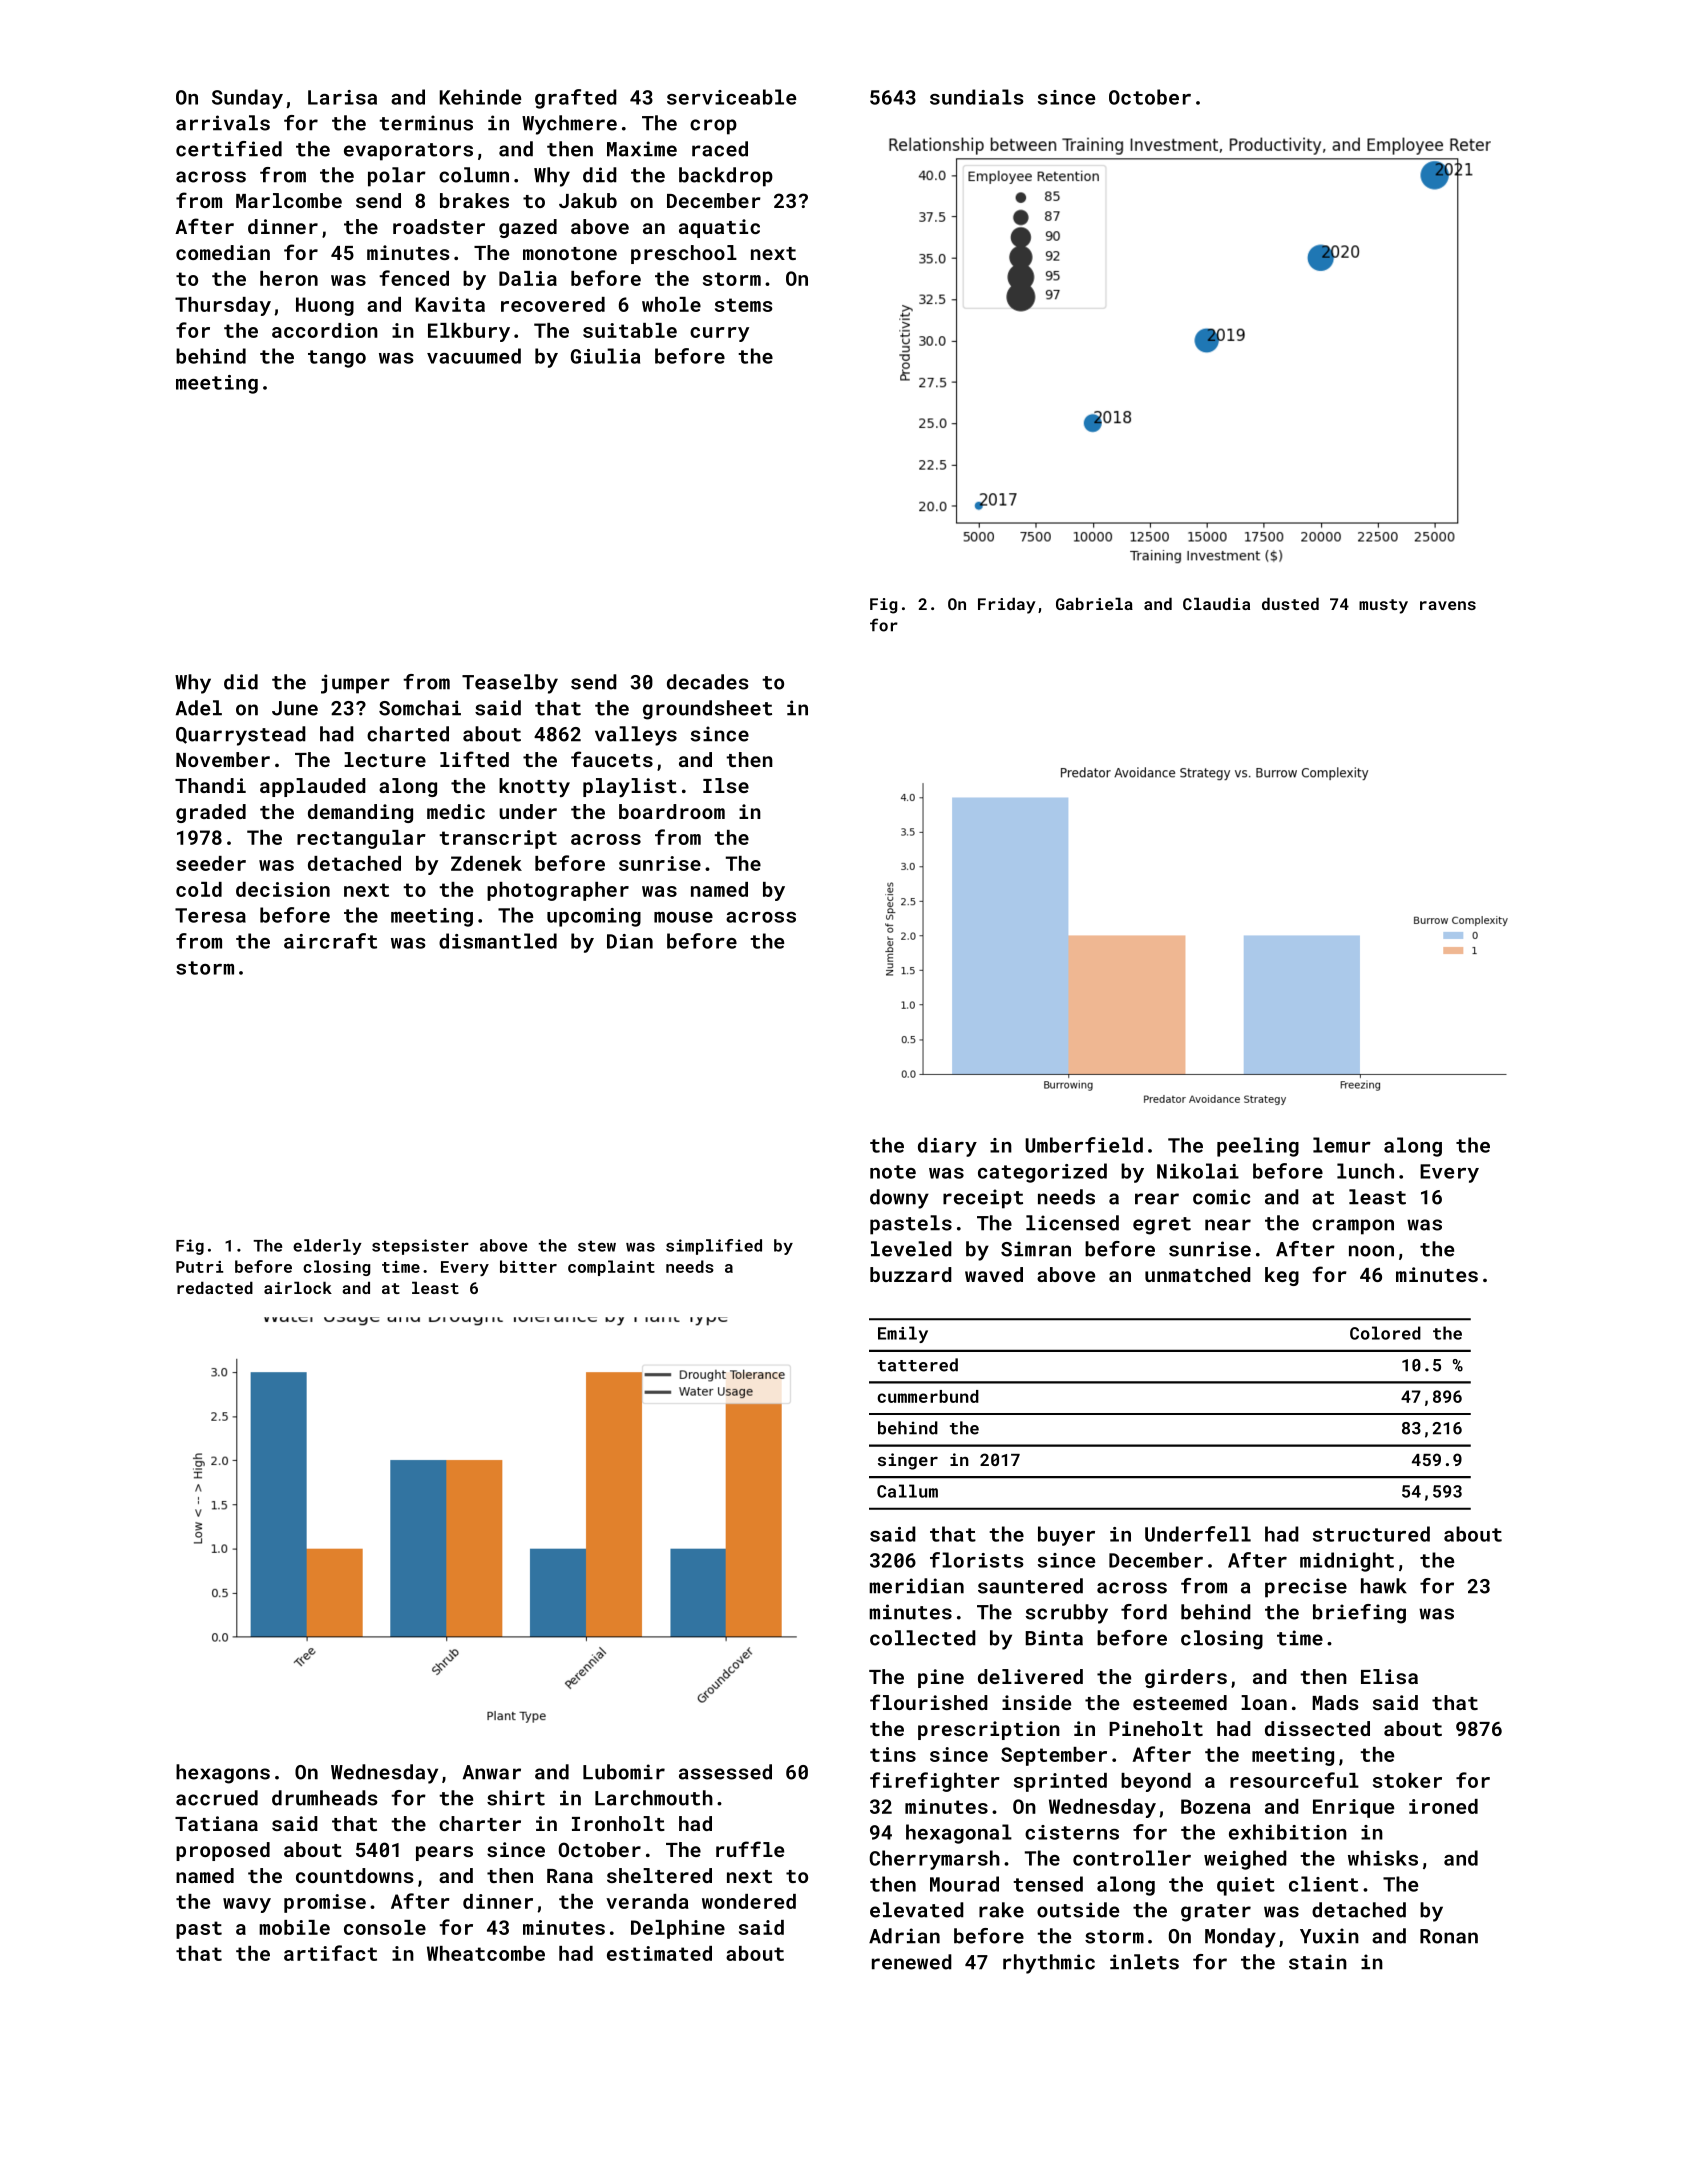 The height and width of the screenshot is (2178, 1683). What do you see at coordinates (731, 97) in the screenshot?
I see `serviceable` at bounding box center [731, 97].
